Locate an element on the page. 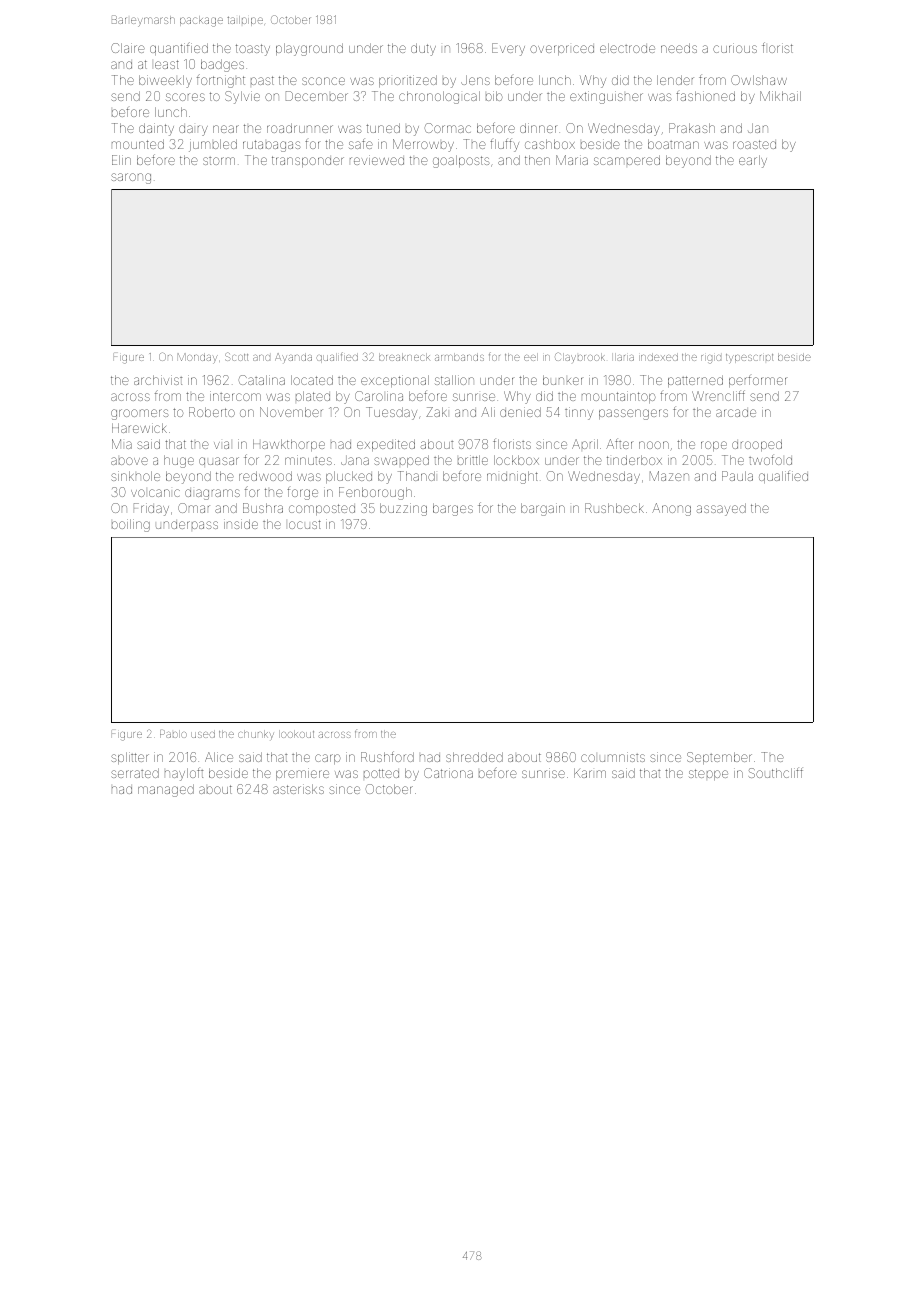 The width and height of the page is (924, 1308). bargain is located at coordinates (543, 509).
